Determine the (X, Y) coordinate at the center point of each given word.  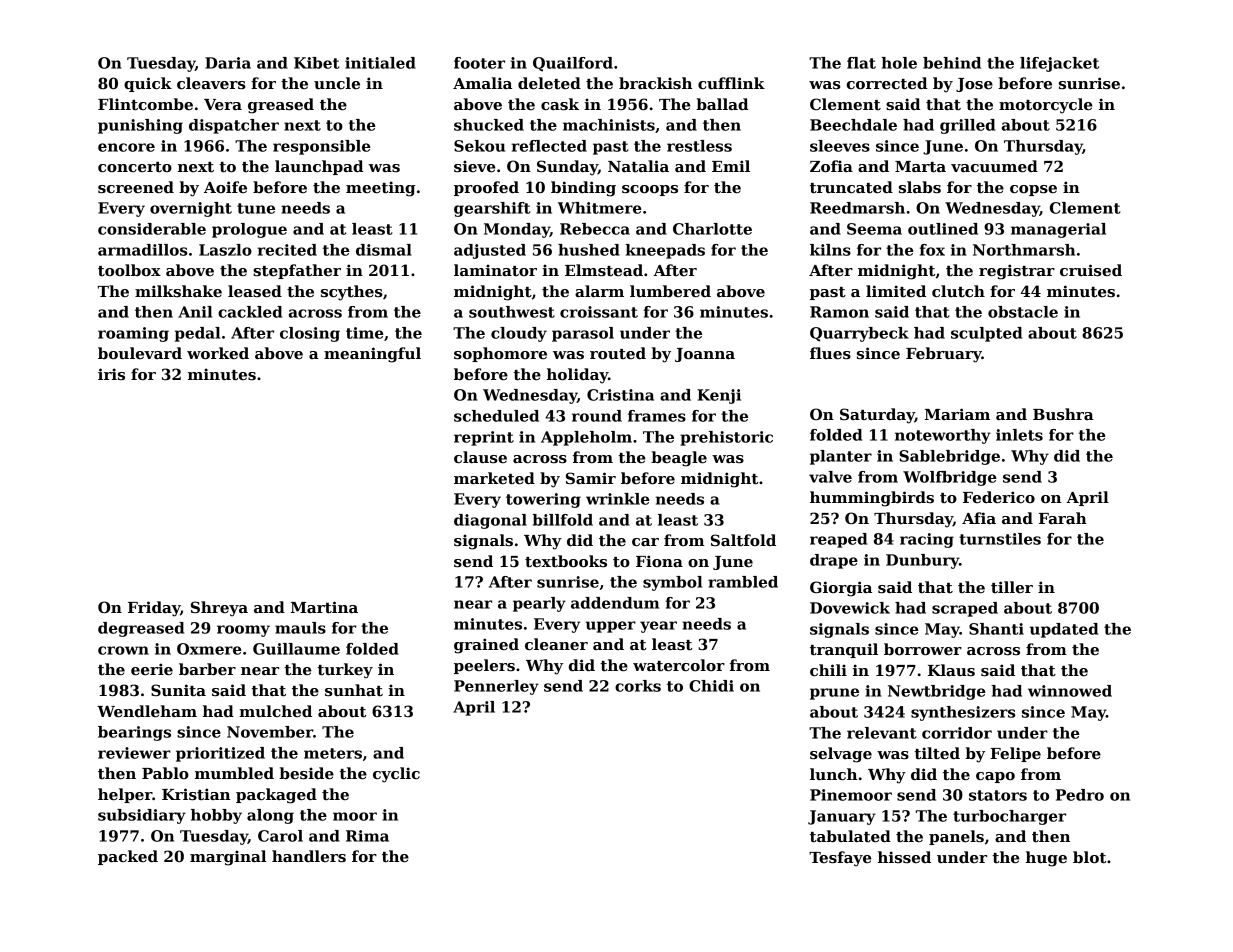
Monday (517, 230)
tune (256, 208)
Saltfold (743, 540)
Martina (324, 607)
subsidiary (142, 816)
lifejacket (1059, 64)
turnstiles (1000, 539)
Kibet (317, 63)
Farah (1063, 518)
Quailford (573, 64)
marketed (494, 478)
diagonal (490, 521)
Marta (920, 166)
